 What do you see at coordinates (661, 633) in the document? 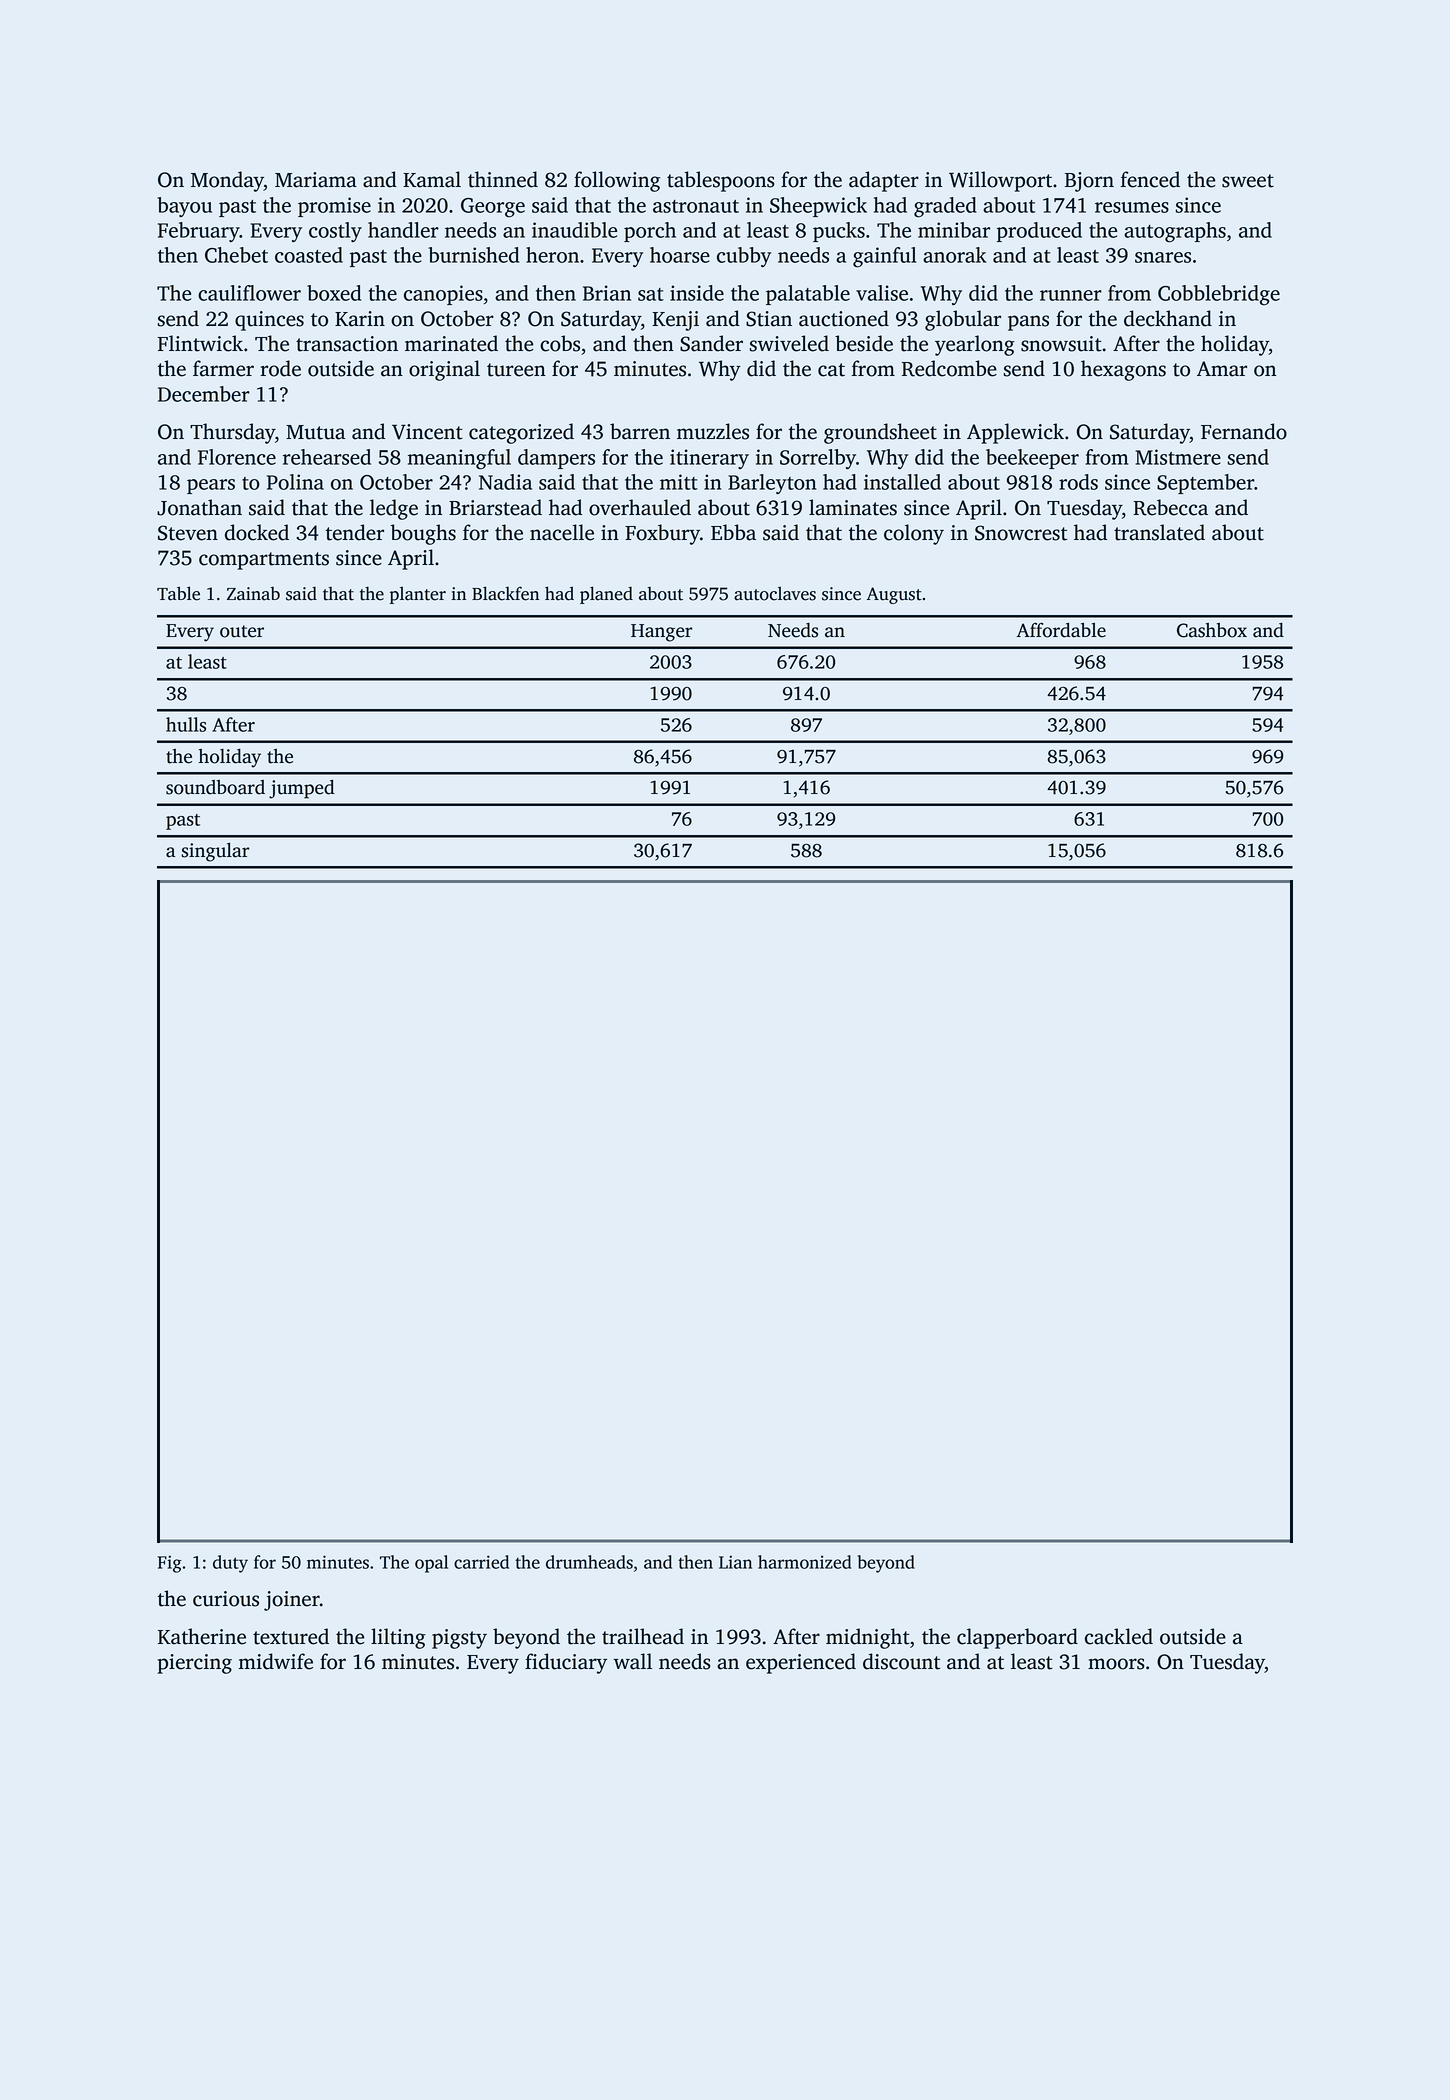
I see `Hanger` at bounding box center [661, 633].
